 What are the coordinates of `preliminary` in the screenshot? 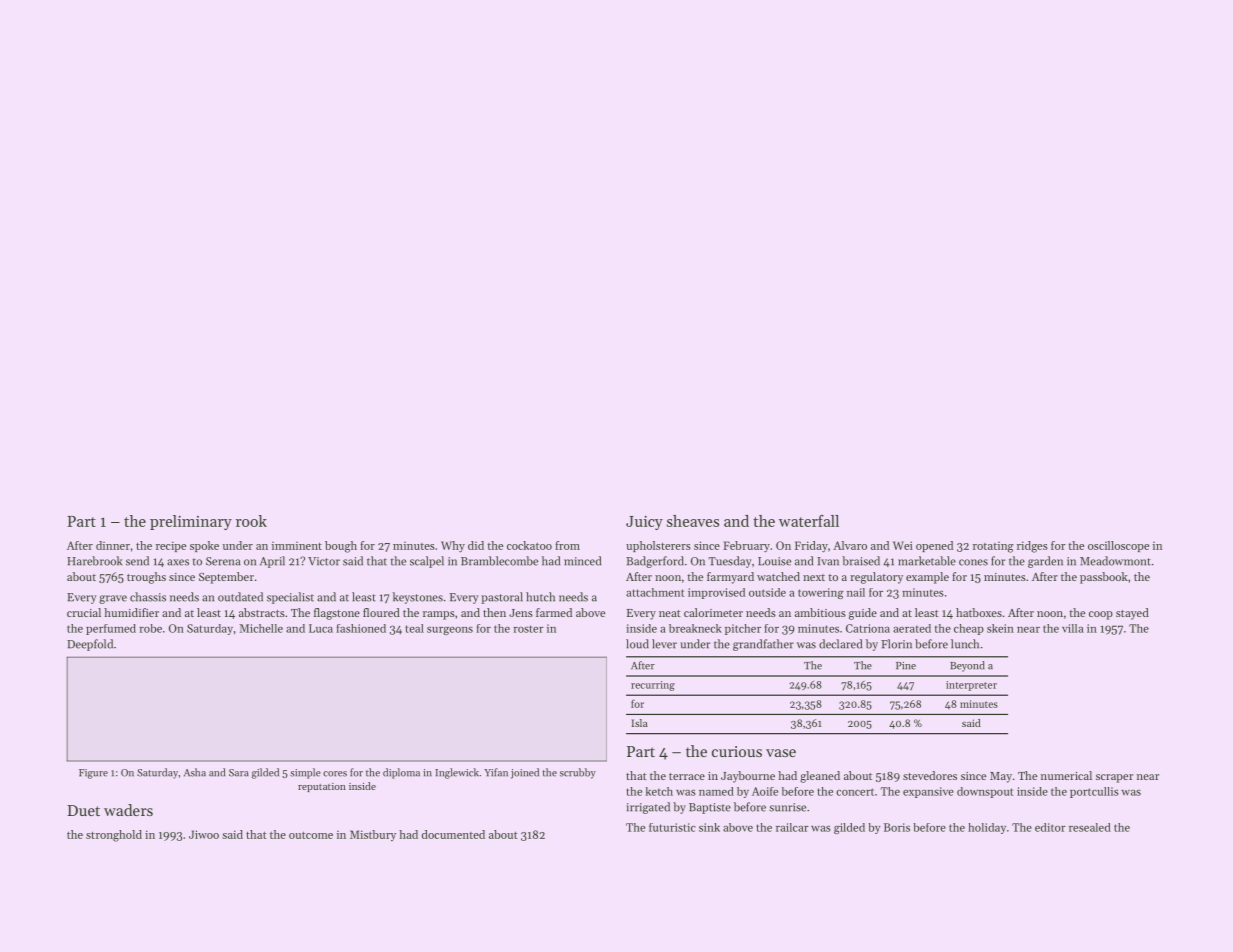 It's located at (191, 522).
